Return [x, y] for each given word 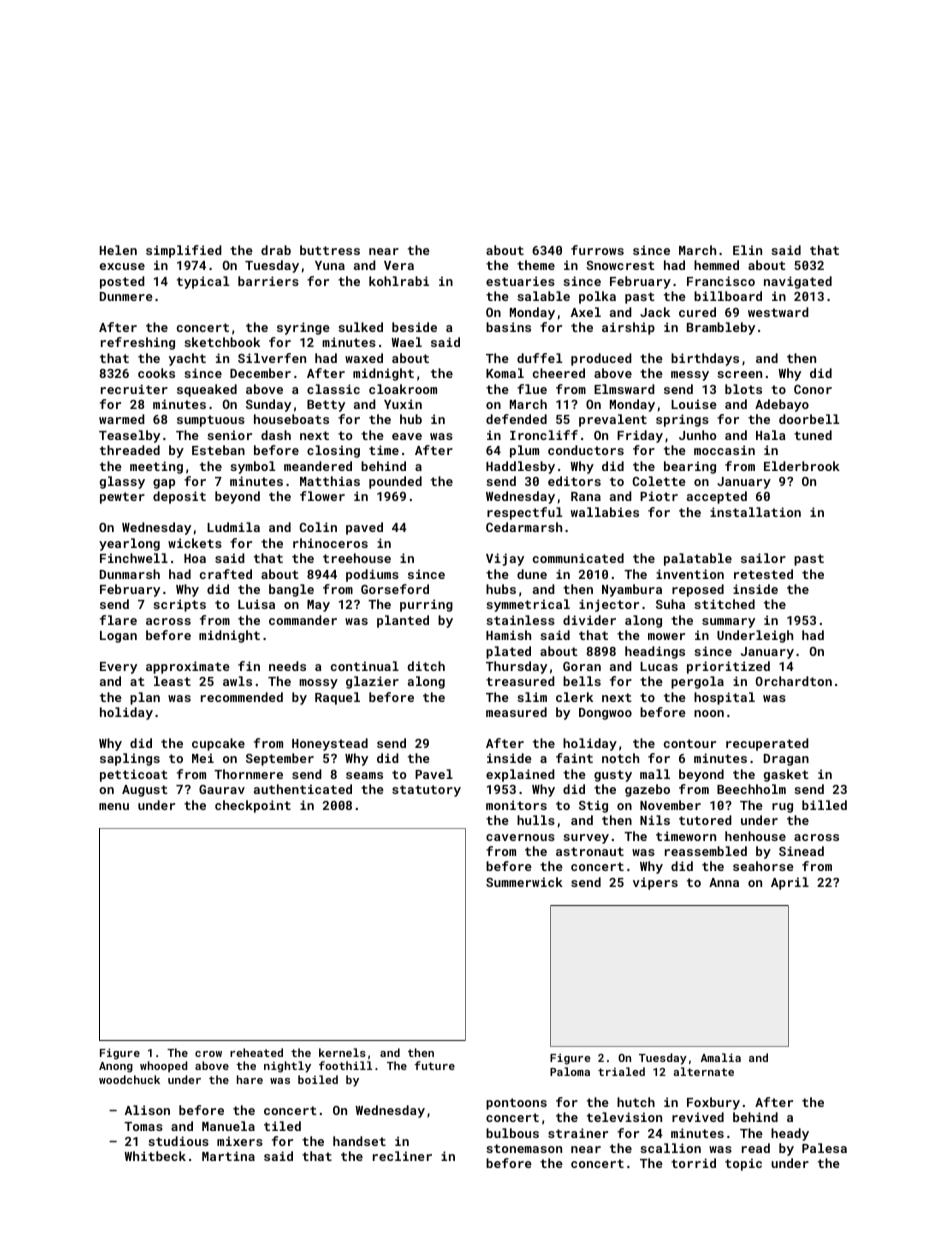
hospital [724, 698]
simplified [184, 251]
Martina [228, 1156]
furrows [597, 250]
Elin [747, 250]
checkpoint [253, 806]
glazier [372, 682]
